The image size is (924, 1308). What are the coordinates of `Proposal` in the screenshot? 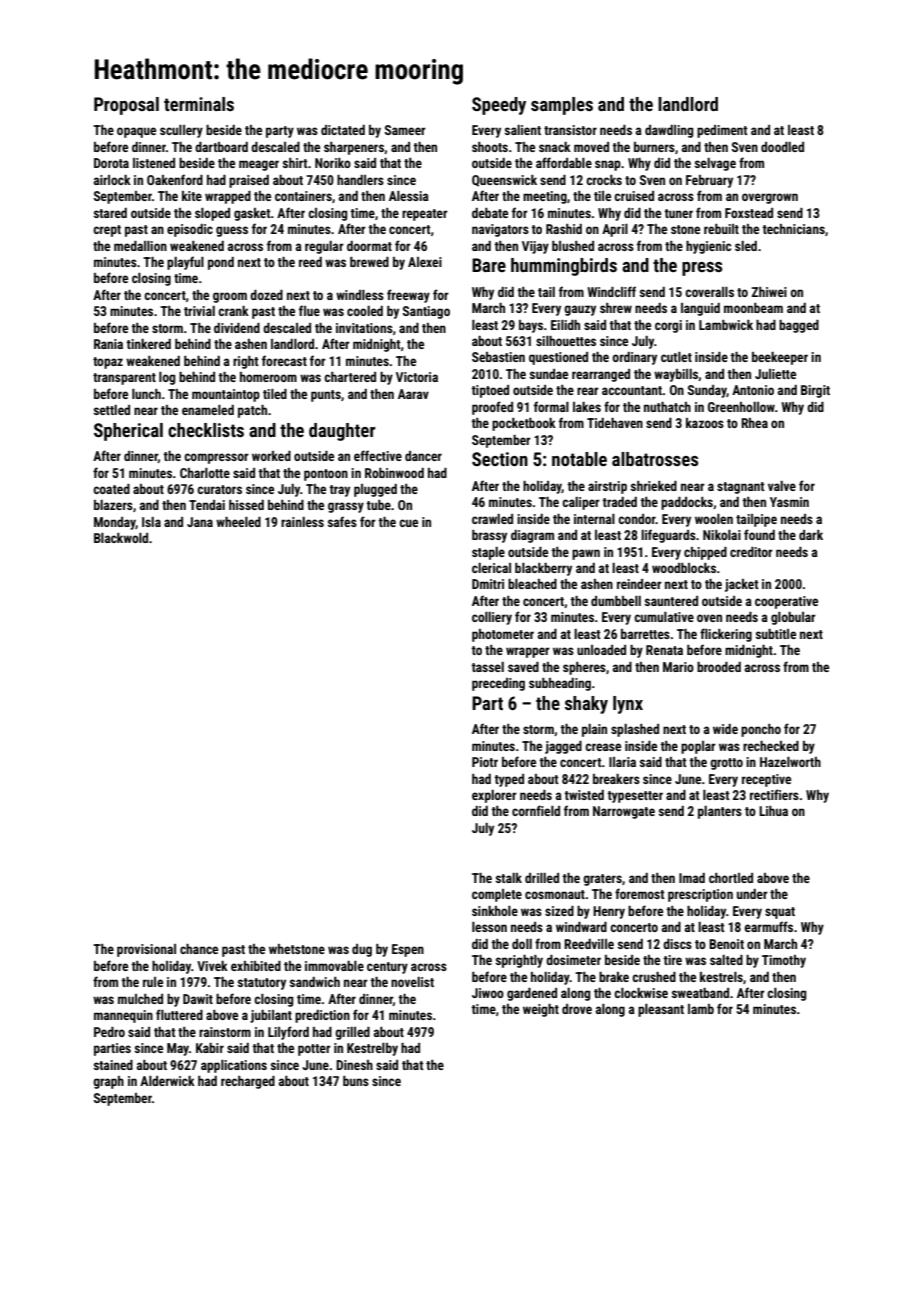 It's located at (126, 106).
